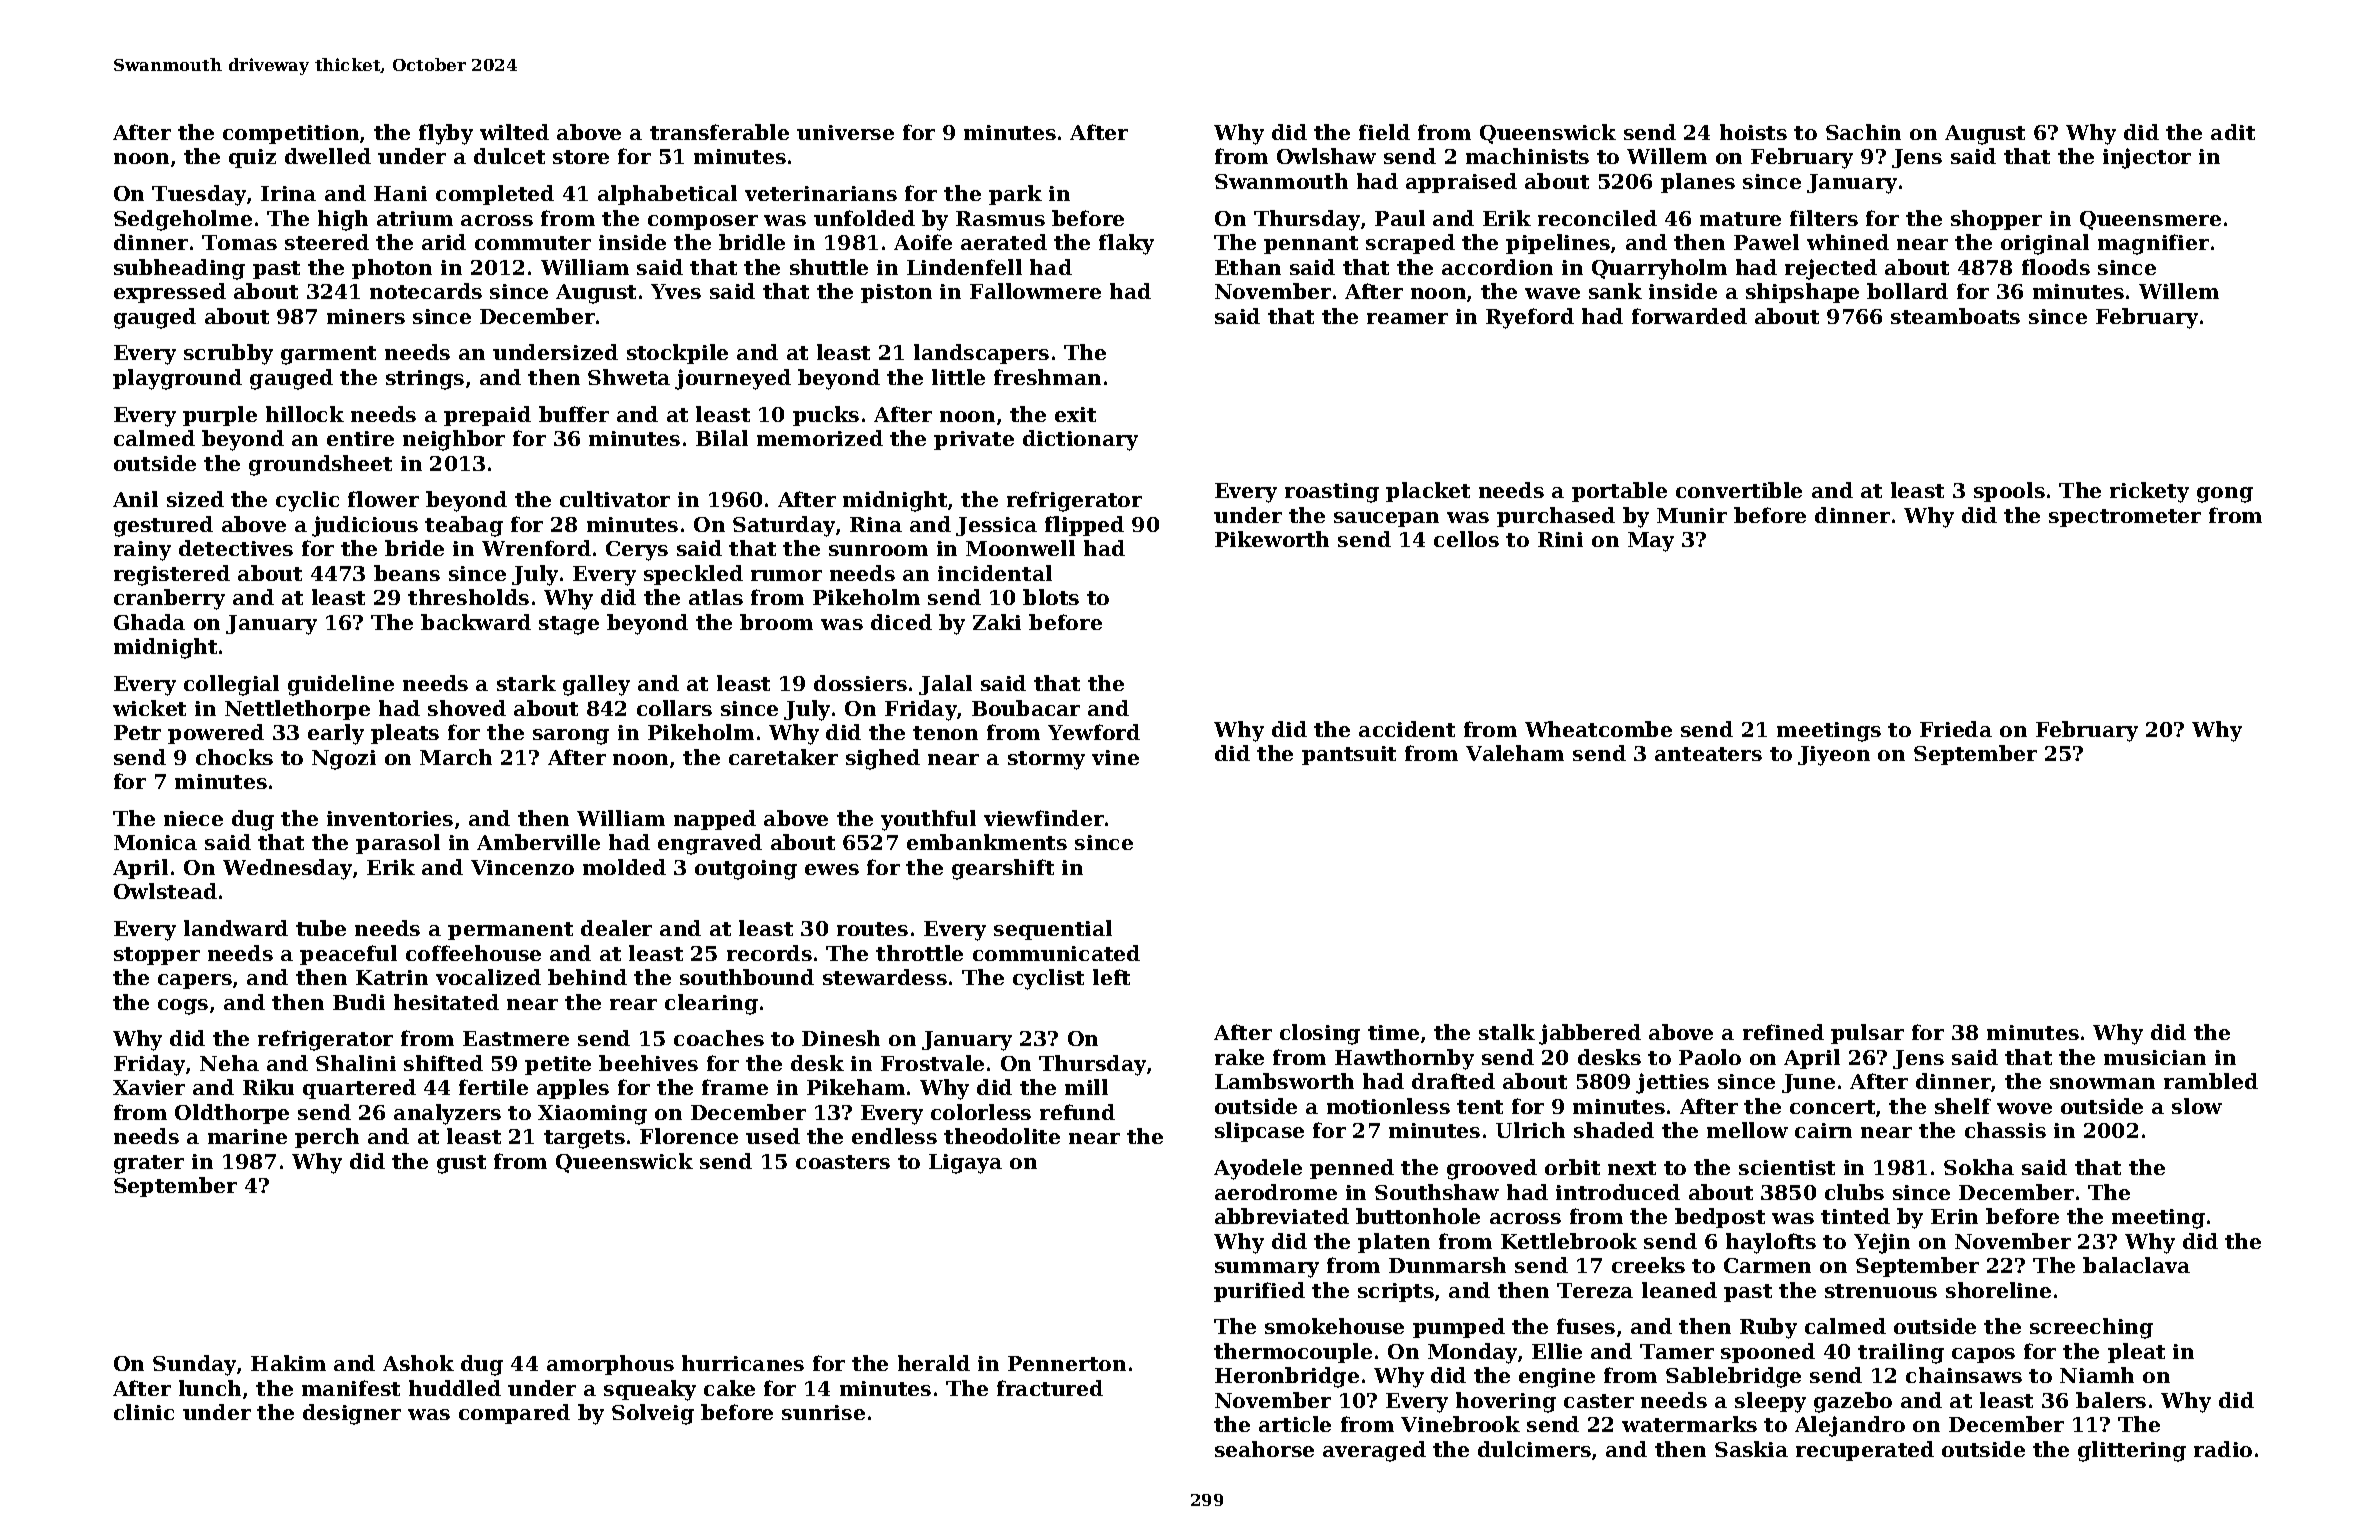  What do you see at coordinates (1264, 1449) in the screenshot?
I see `seahorse` at bounding box center [1264, 1449].
